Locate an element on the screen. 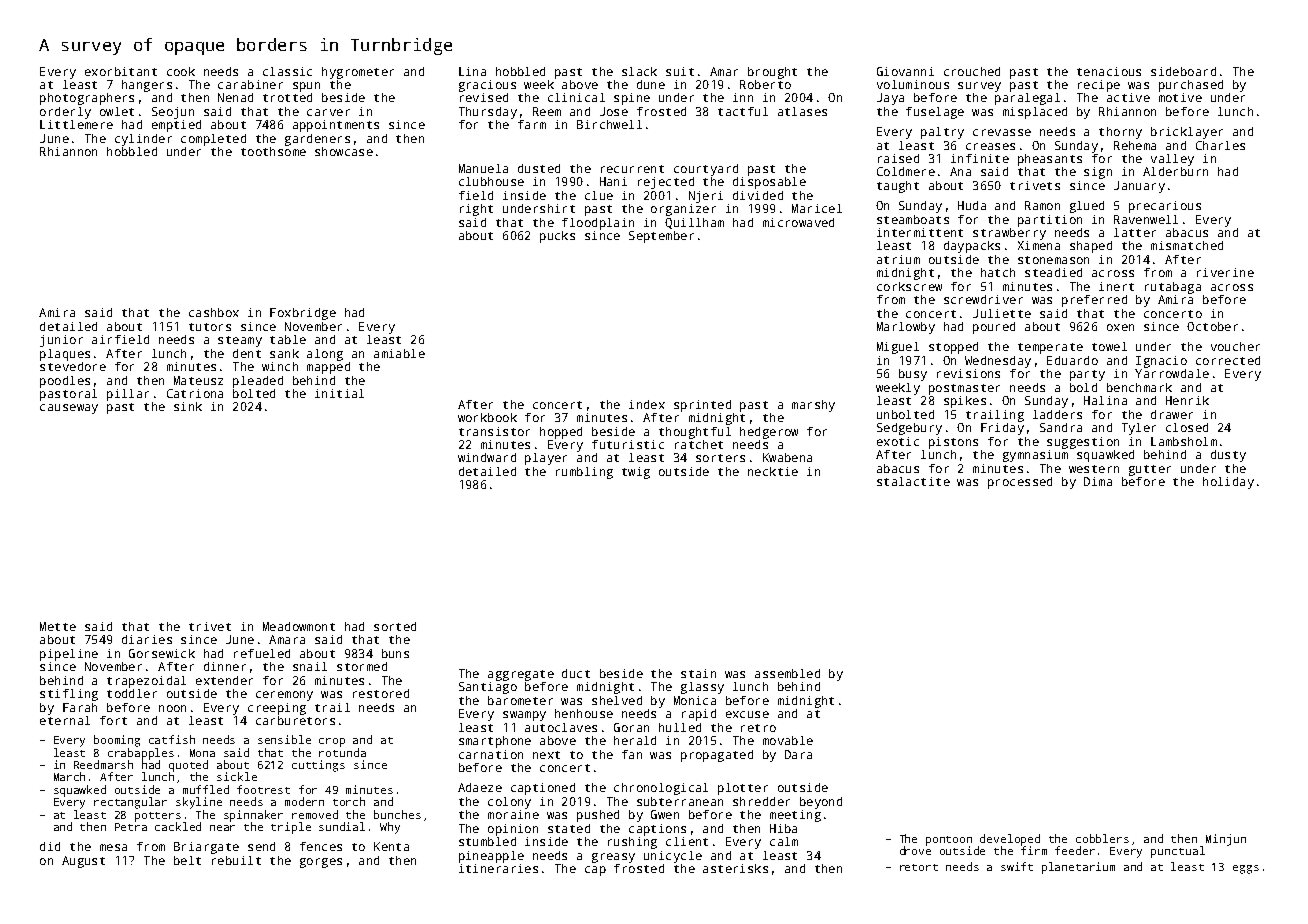 The width and height of the screenshot is (1308, 924). developed is located at coordinates (1010, 840).
